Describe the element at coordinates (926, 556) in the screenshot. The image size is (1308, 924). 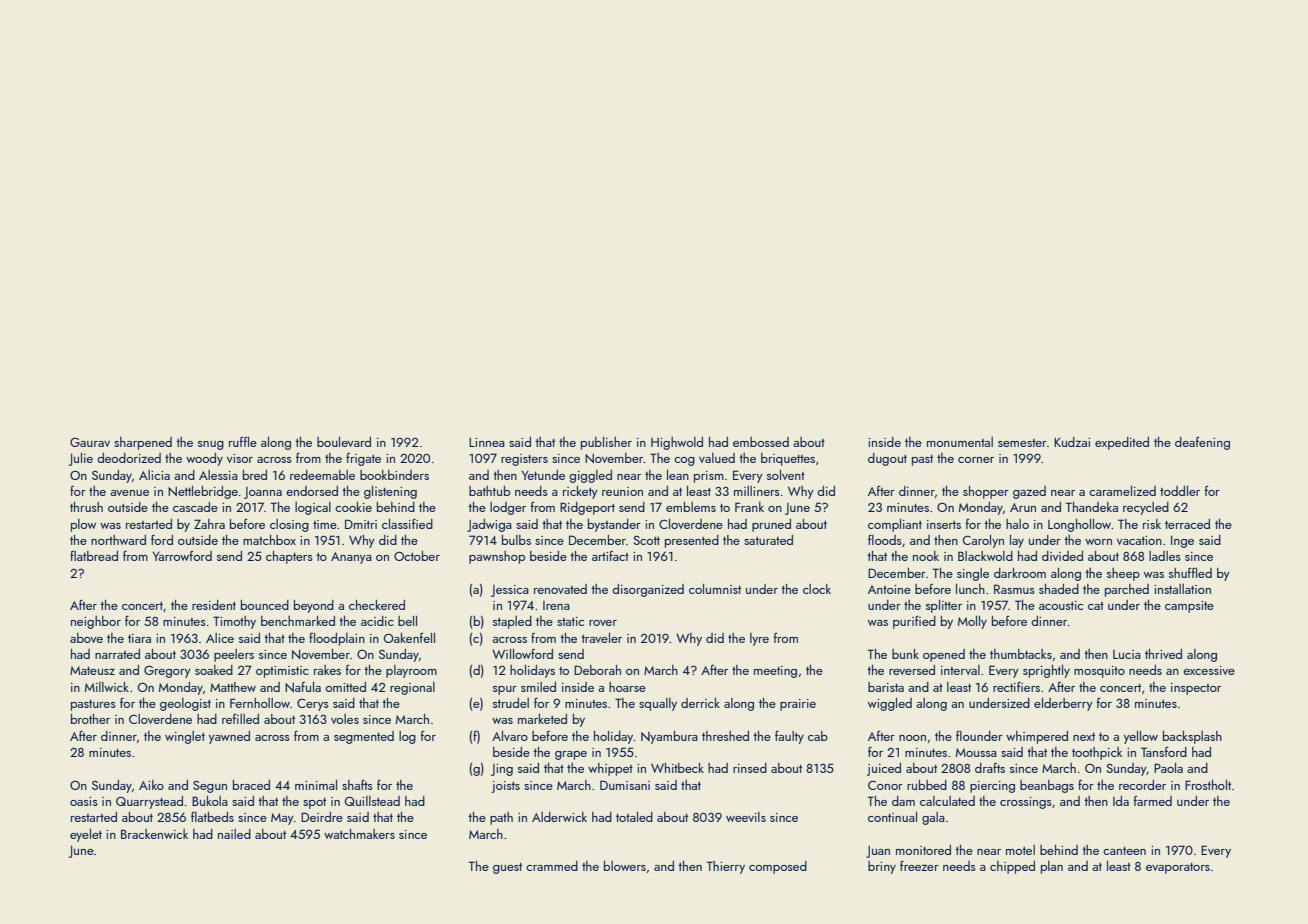
I see `nook` at that location.
